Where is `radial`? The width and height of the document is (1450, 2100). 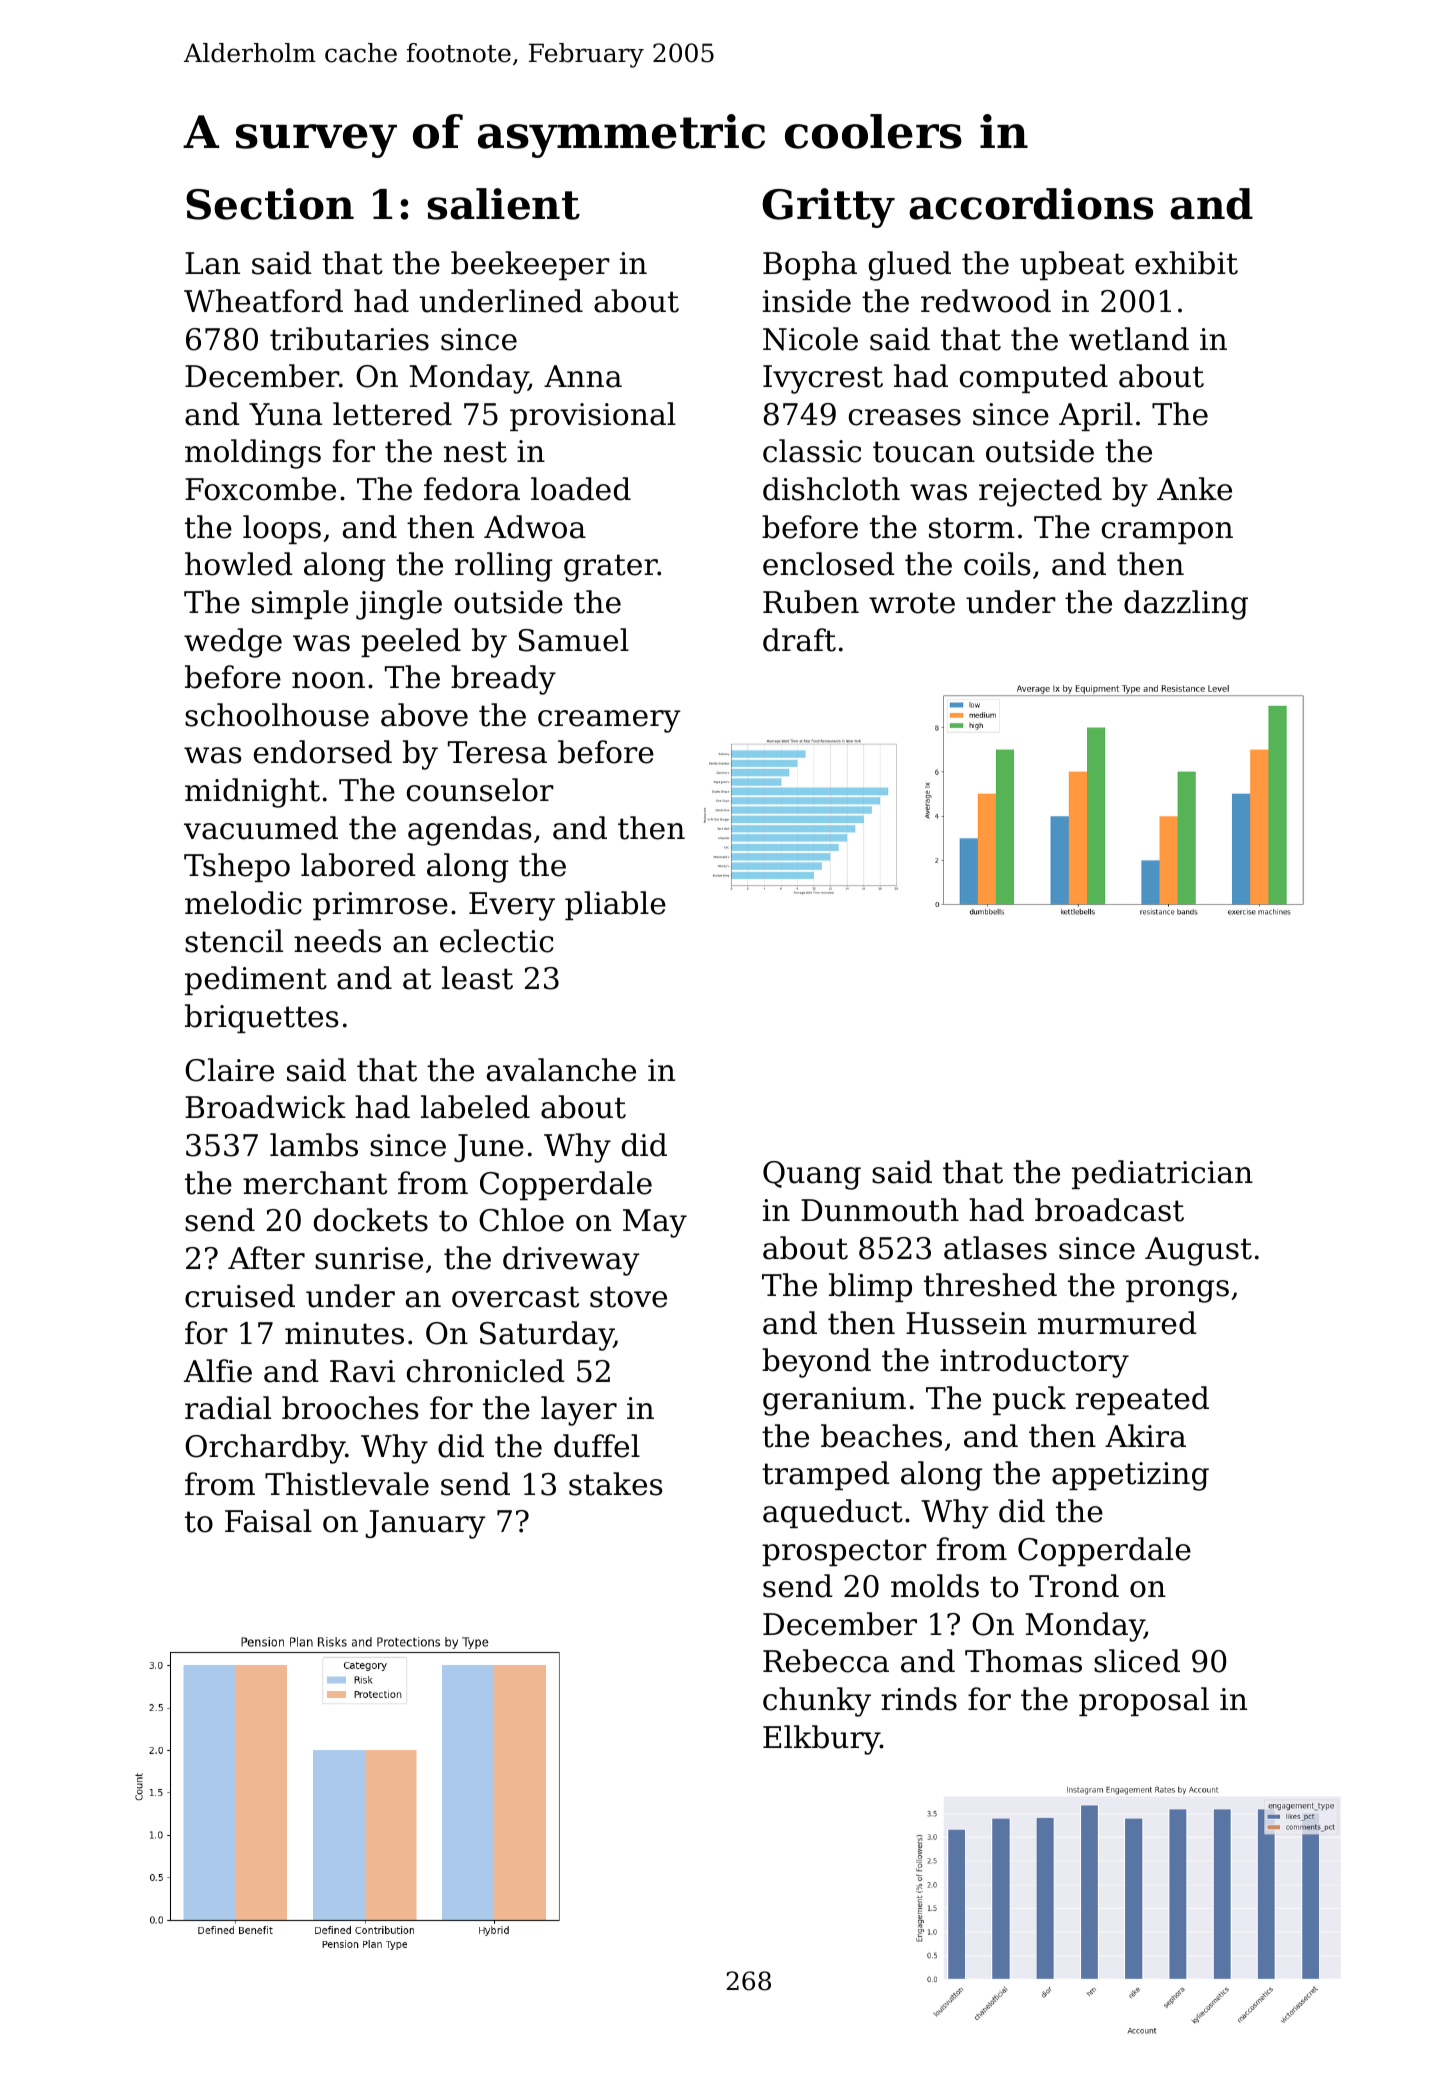 radial is located at coordinates (228, 1408).
